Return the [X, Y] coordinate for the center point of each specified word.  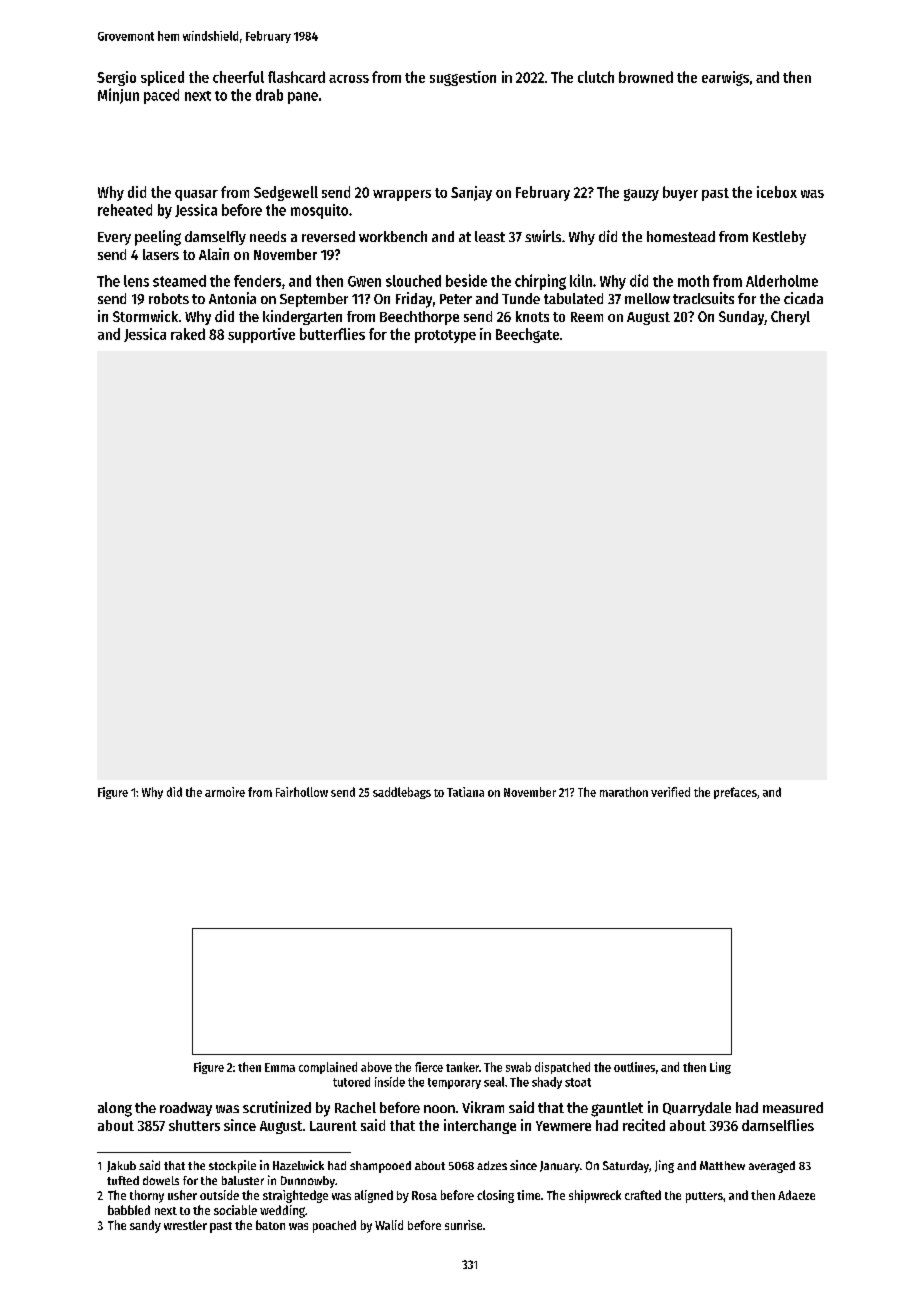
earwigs [725, 78]
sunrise [463, 1225]
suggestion [463, 78]
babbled [129, 1210]
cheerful [238, 77]
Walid [389, 1225]
